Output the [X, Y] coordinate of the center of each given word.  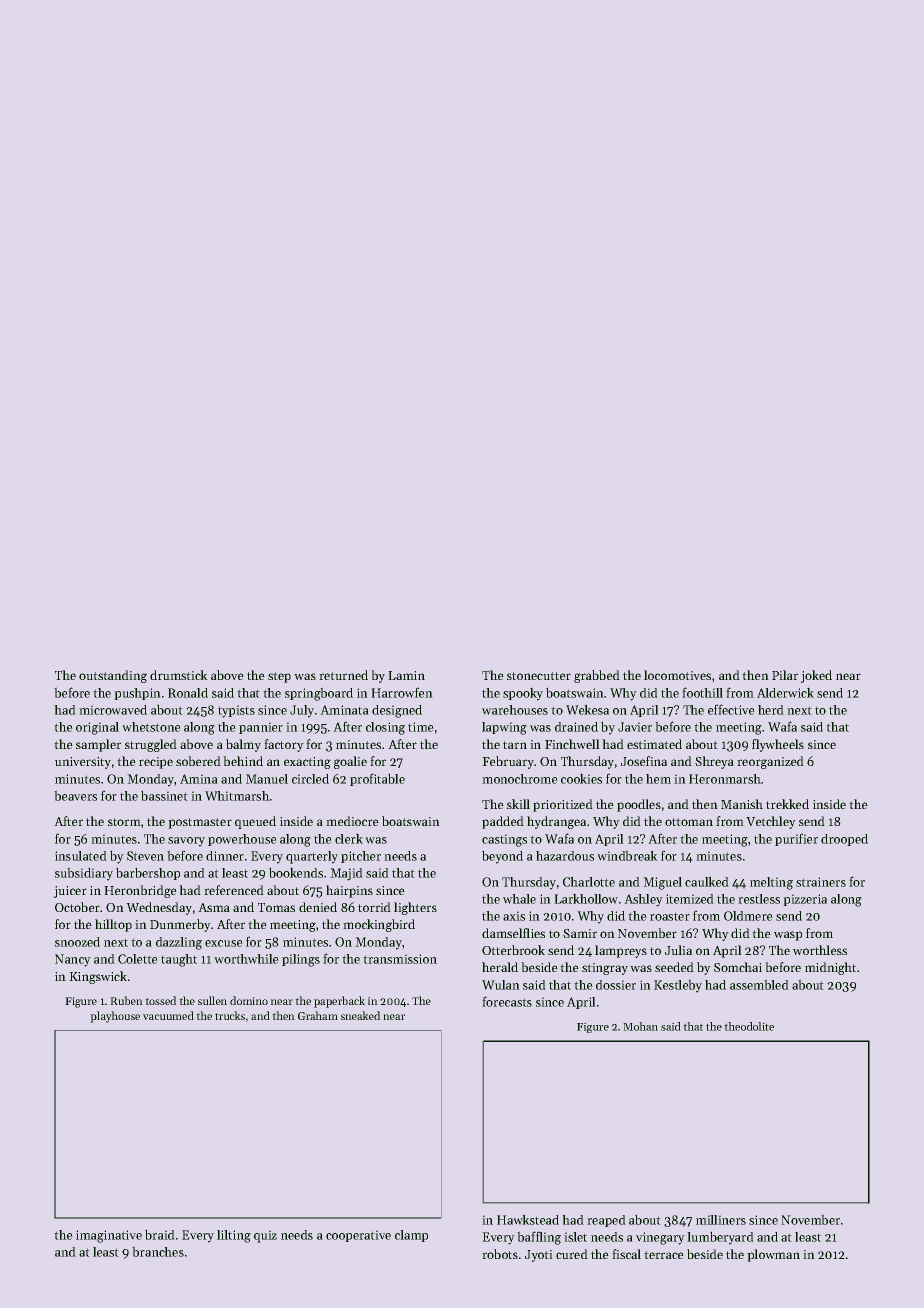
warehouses [515, 710]
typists [236, 711]
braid [160, 1234]
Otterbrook [513, 950]
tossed [160, 1000]
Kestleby [678, 986]
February [508, 762]
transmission [400, 959]
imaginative [109, 1236]
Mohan [640, 1026]
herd [771, 710]
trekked [787, 804]
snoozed [77, 942]
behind [243, 761]
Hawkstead [528, 1219]
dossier [616, 985]
